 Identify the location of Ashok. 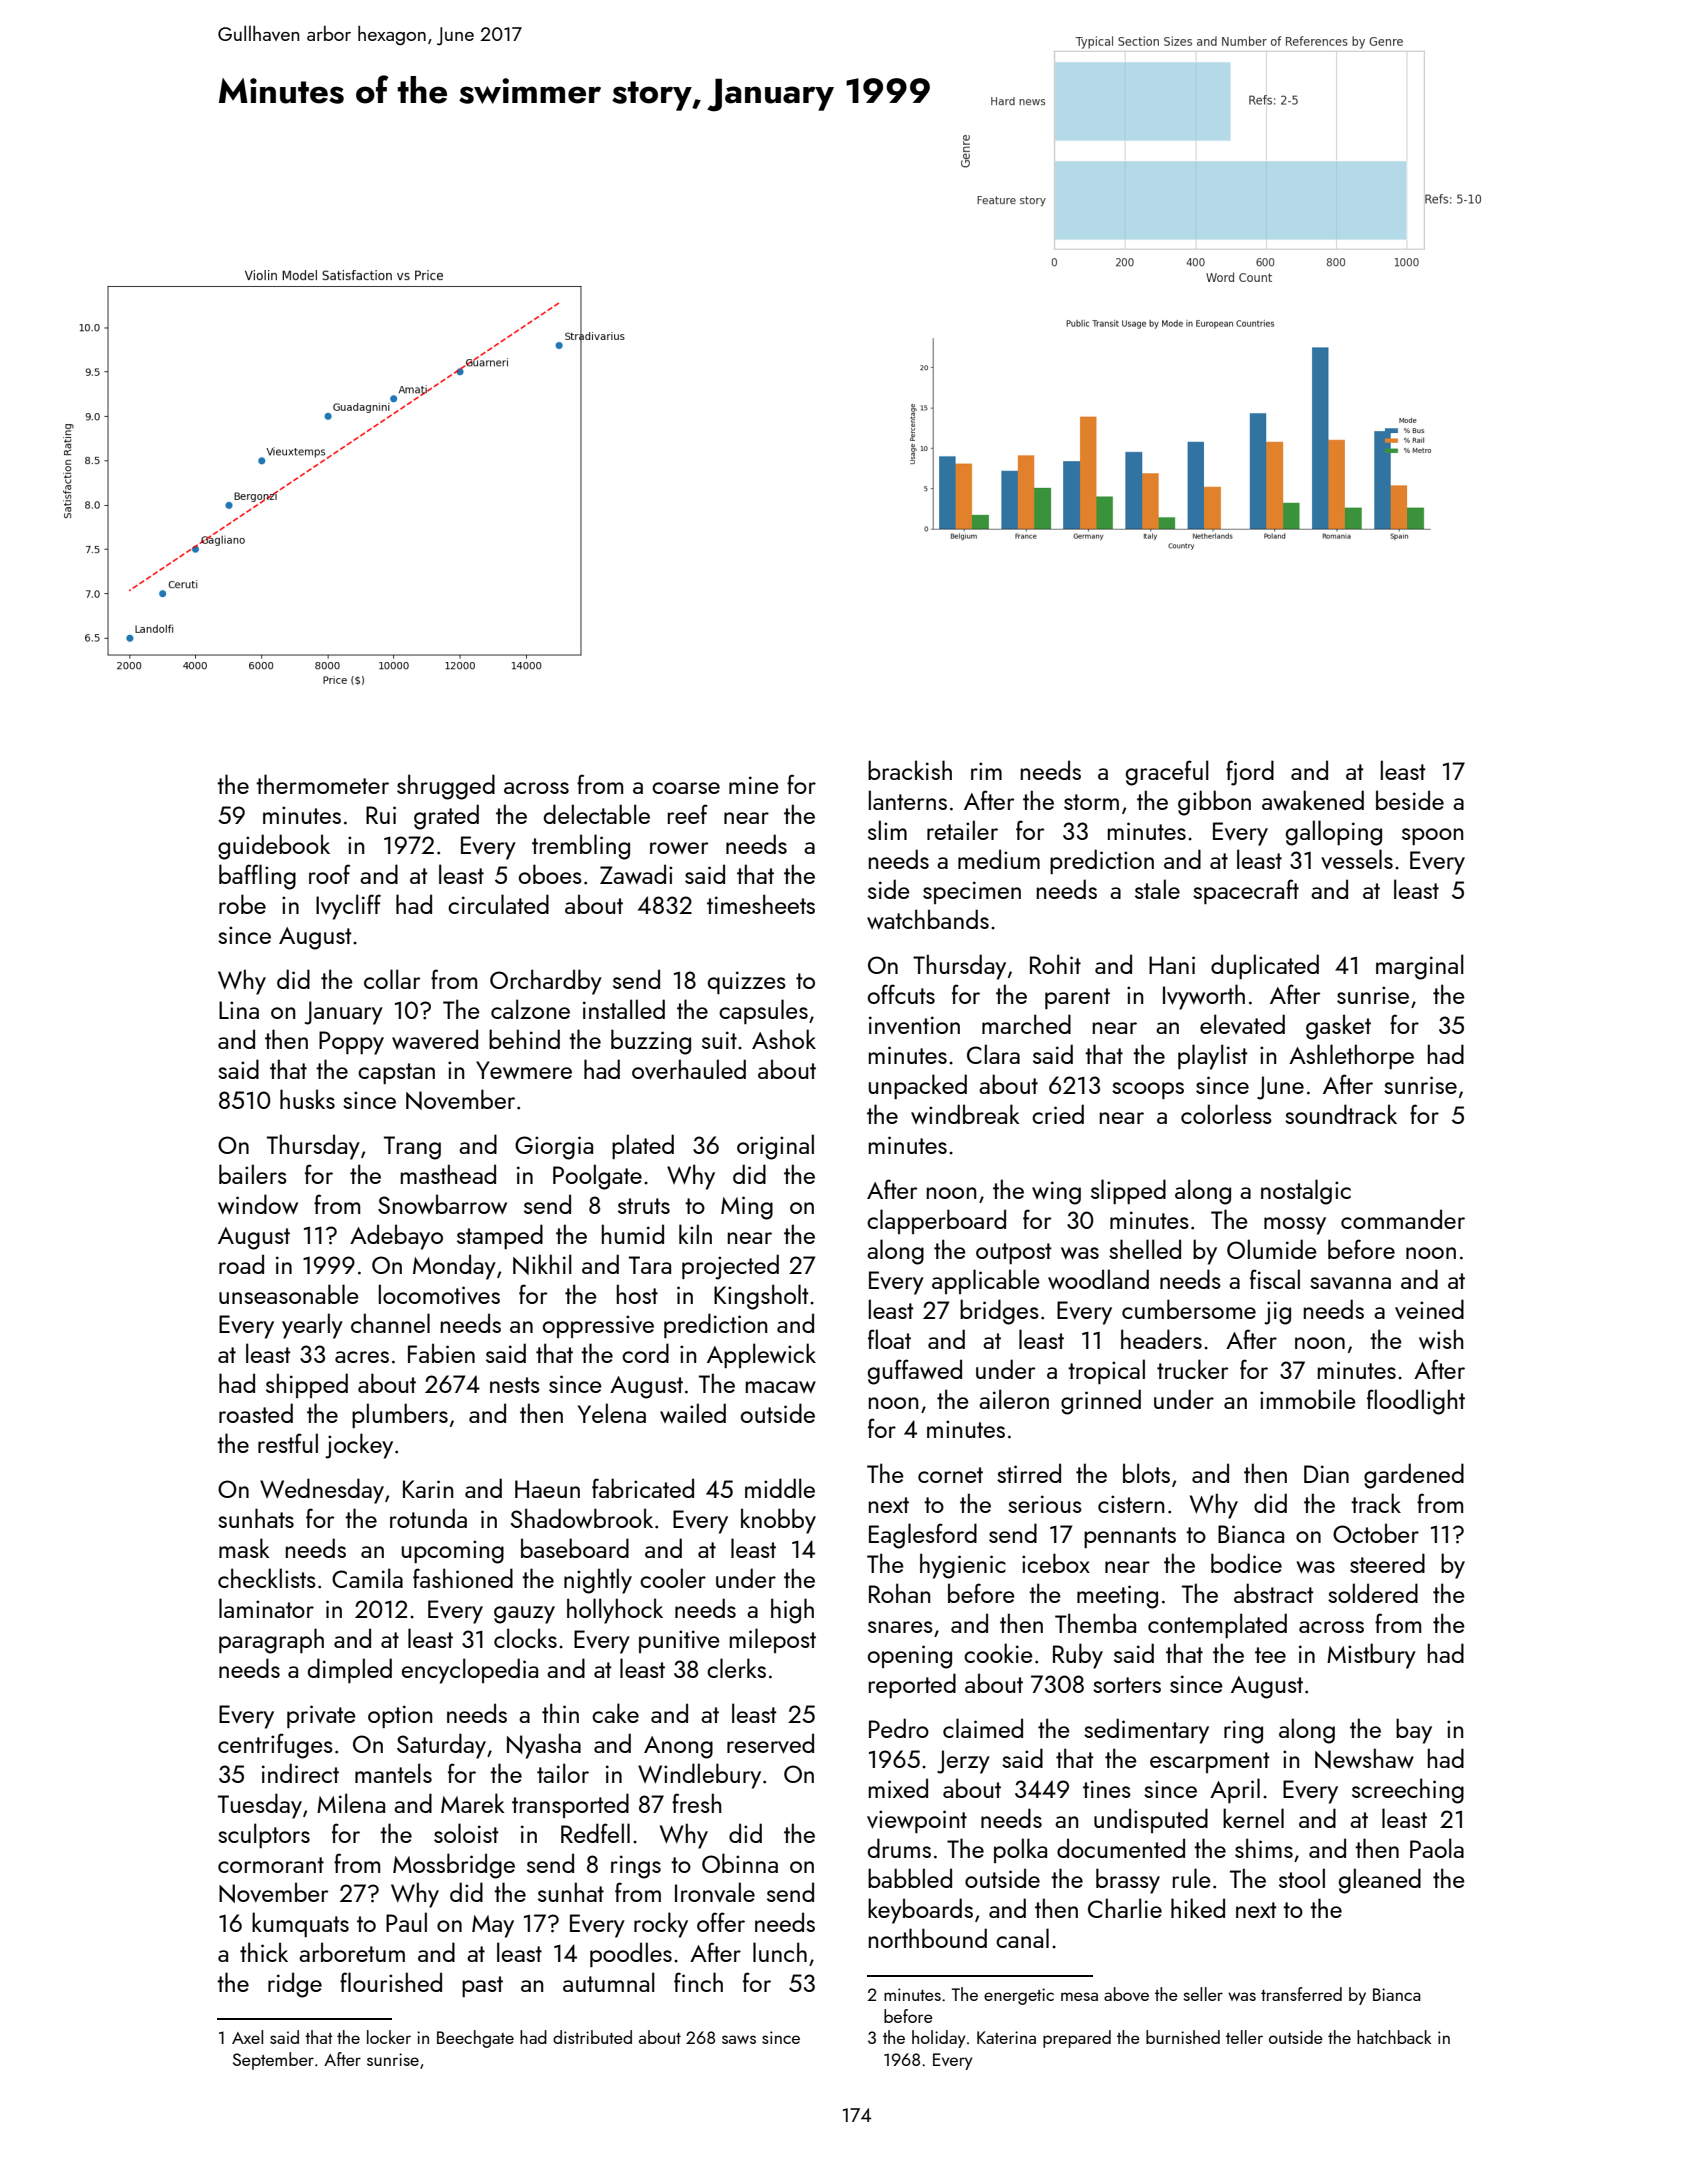
(784, 1039).
